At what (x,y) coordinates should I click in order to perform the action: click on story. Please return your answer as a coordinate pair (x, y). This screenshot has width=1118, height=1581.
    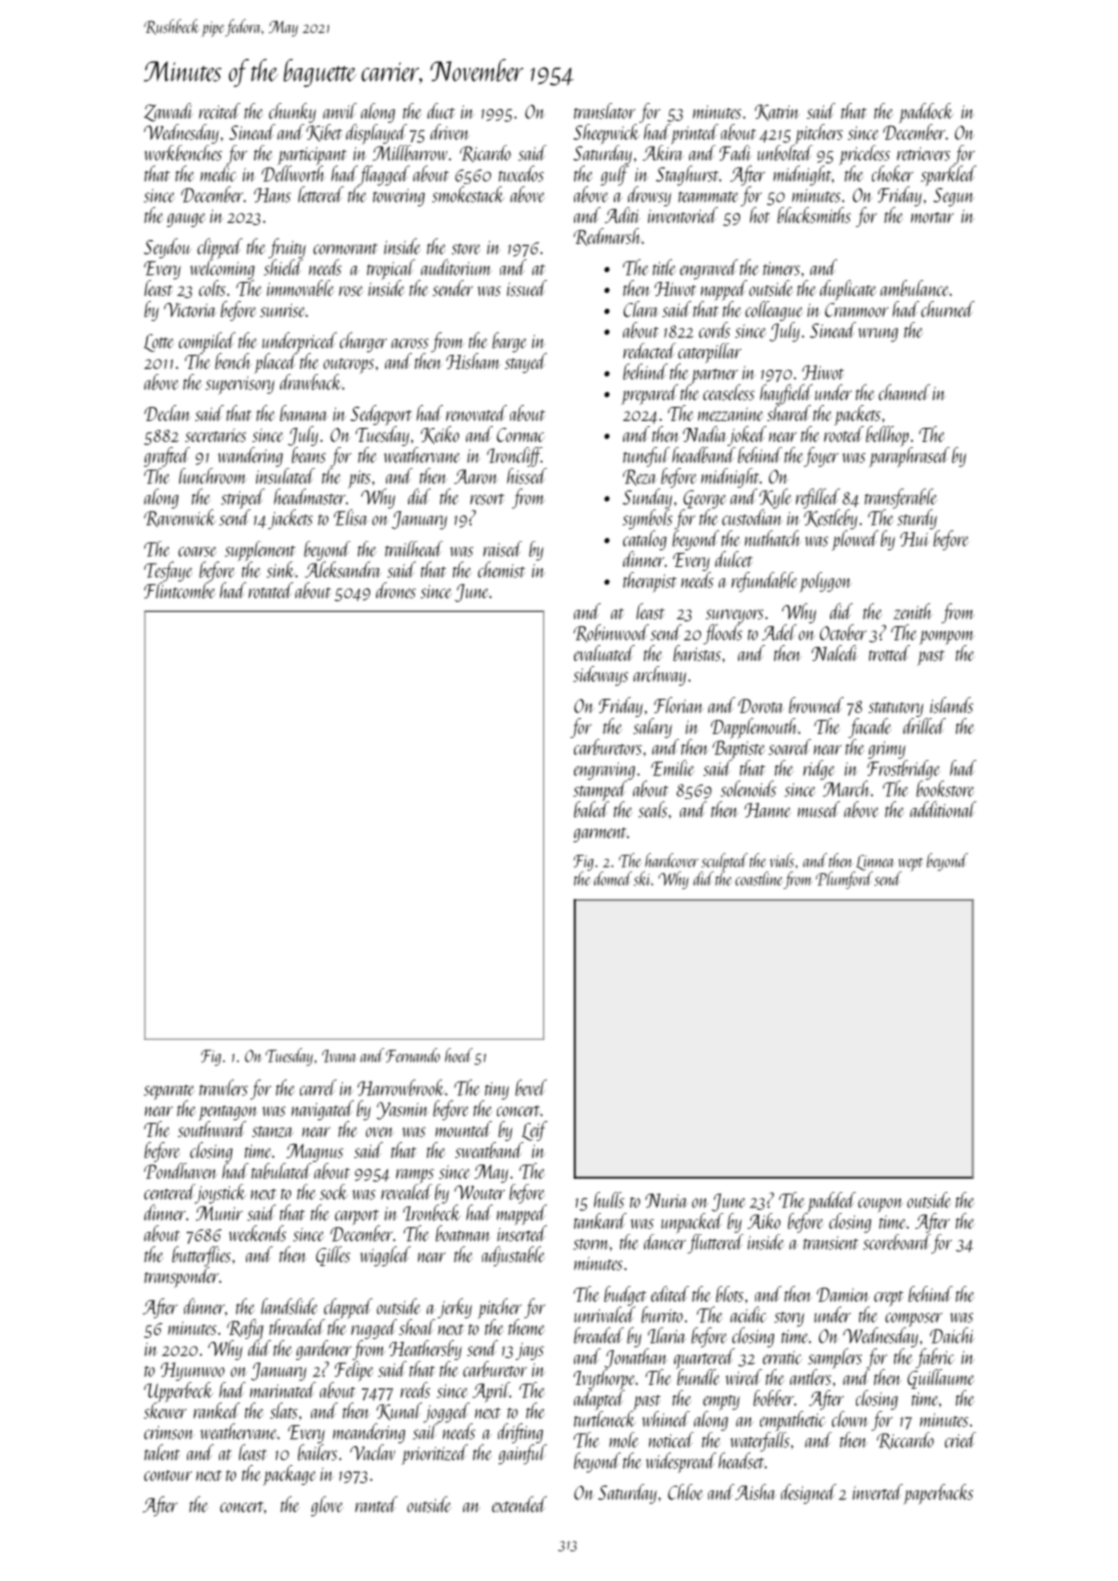
    Looking at the image, I should click on (789, 1319).
